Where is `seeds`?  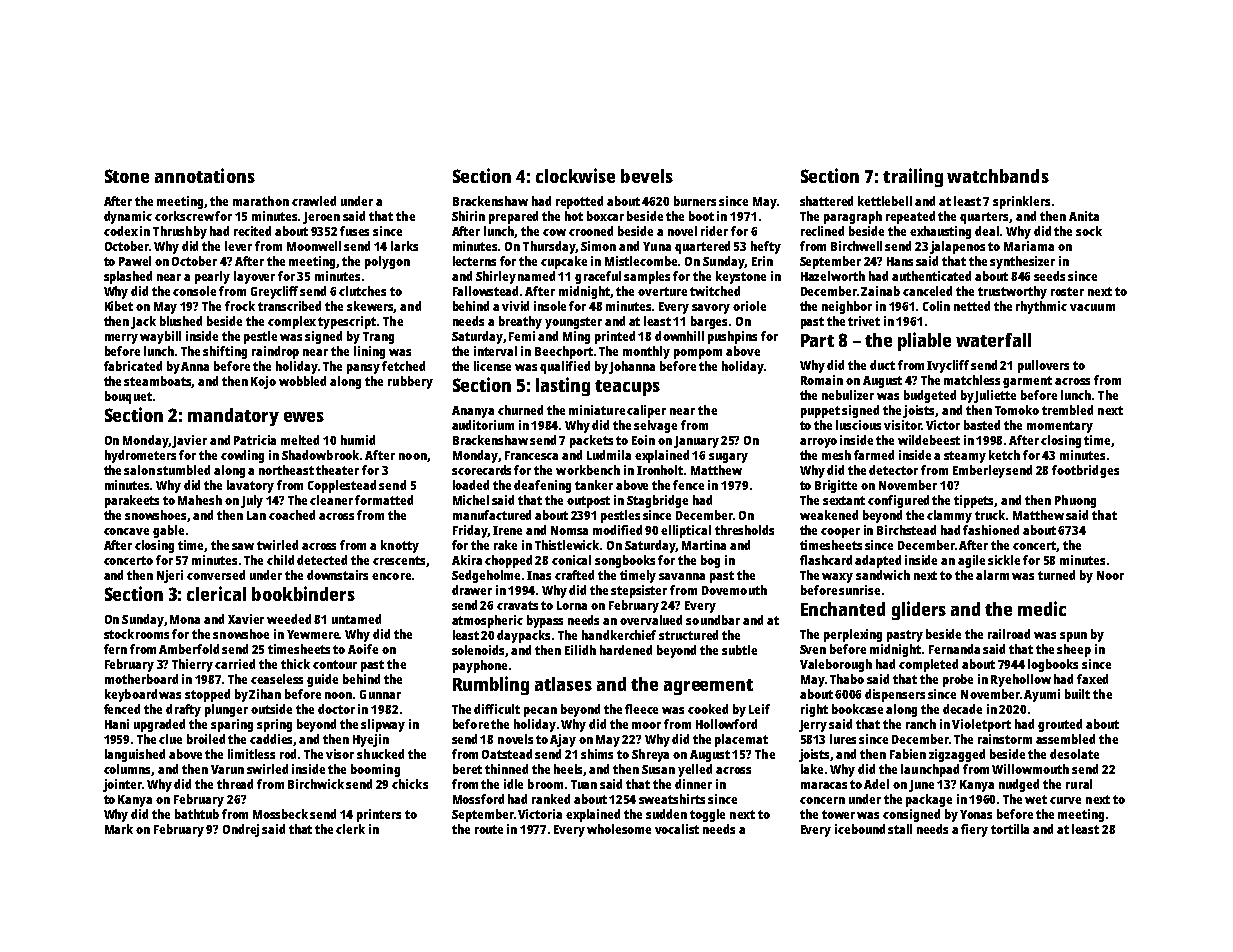
seeds is located at coordinates (1049, 276).
